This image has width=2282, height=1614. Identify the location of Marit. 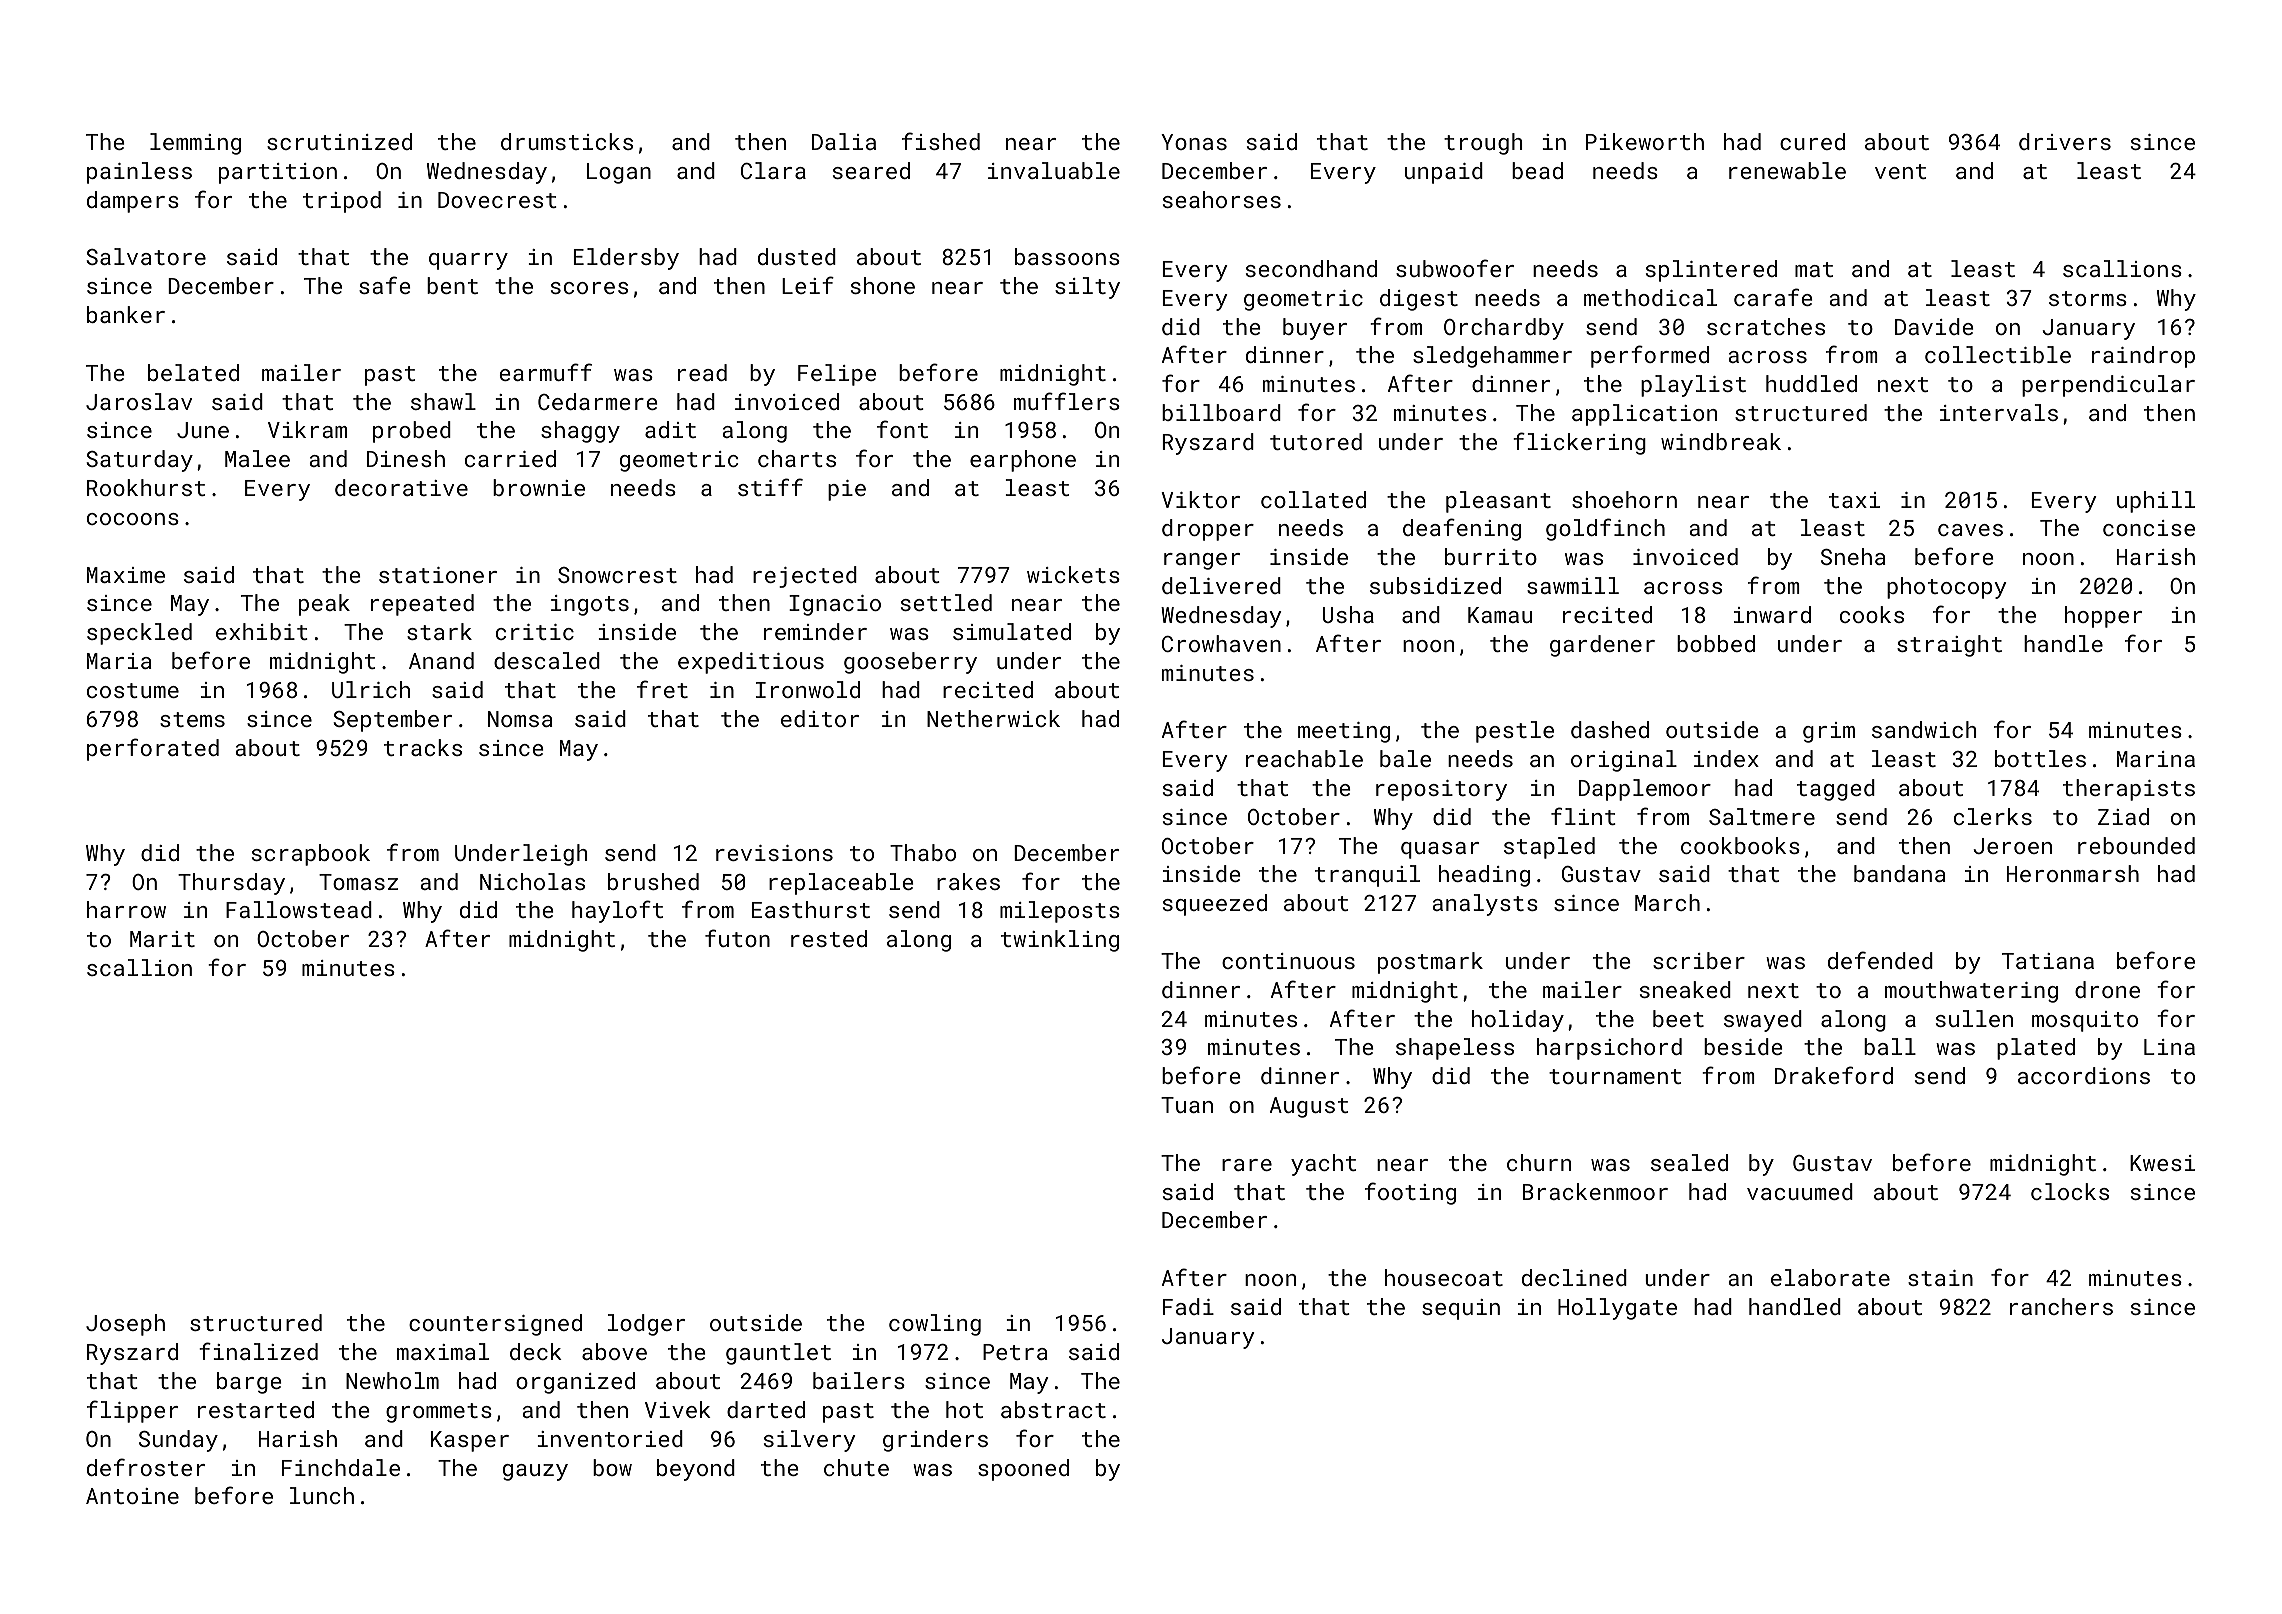
(162, 939).
